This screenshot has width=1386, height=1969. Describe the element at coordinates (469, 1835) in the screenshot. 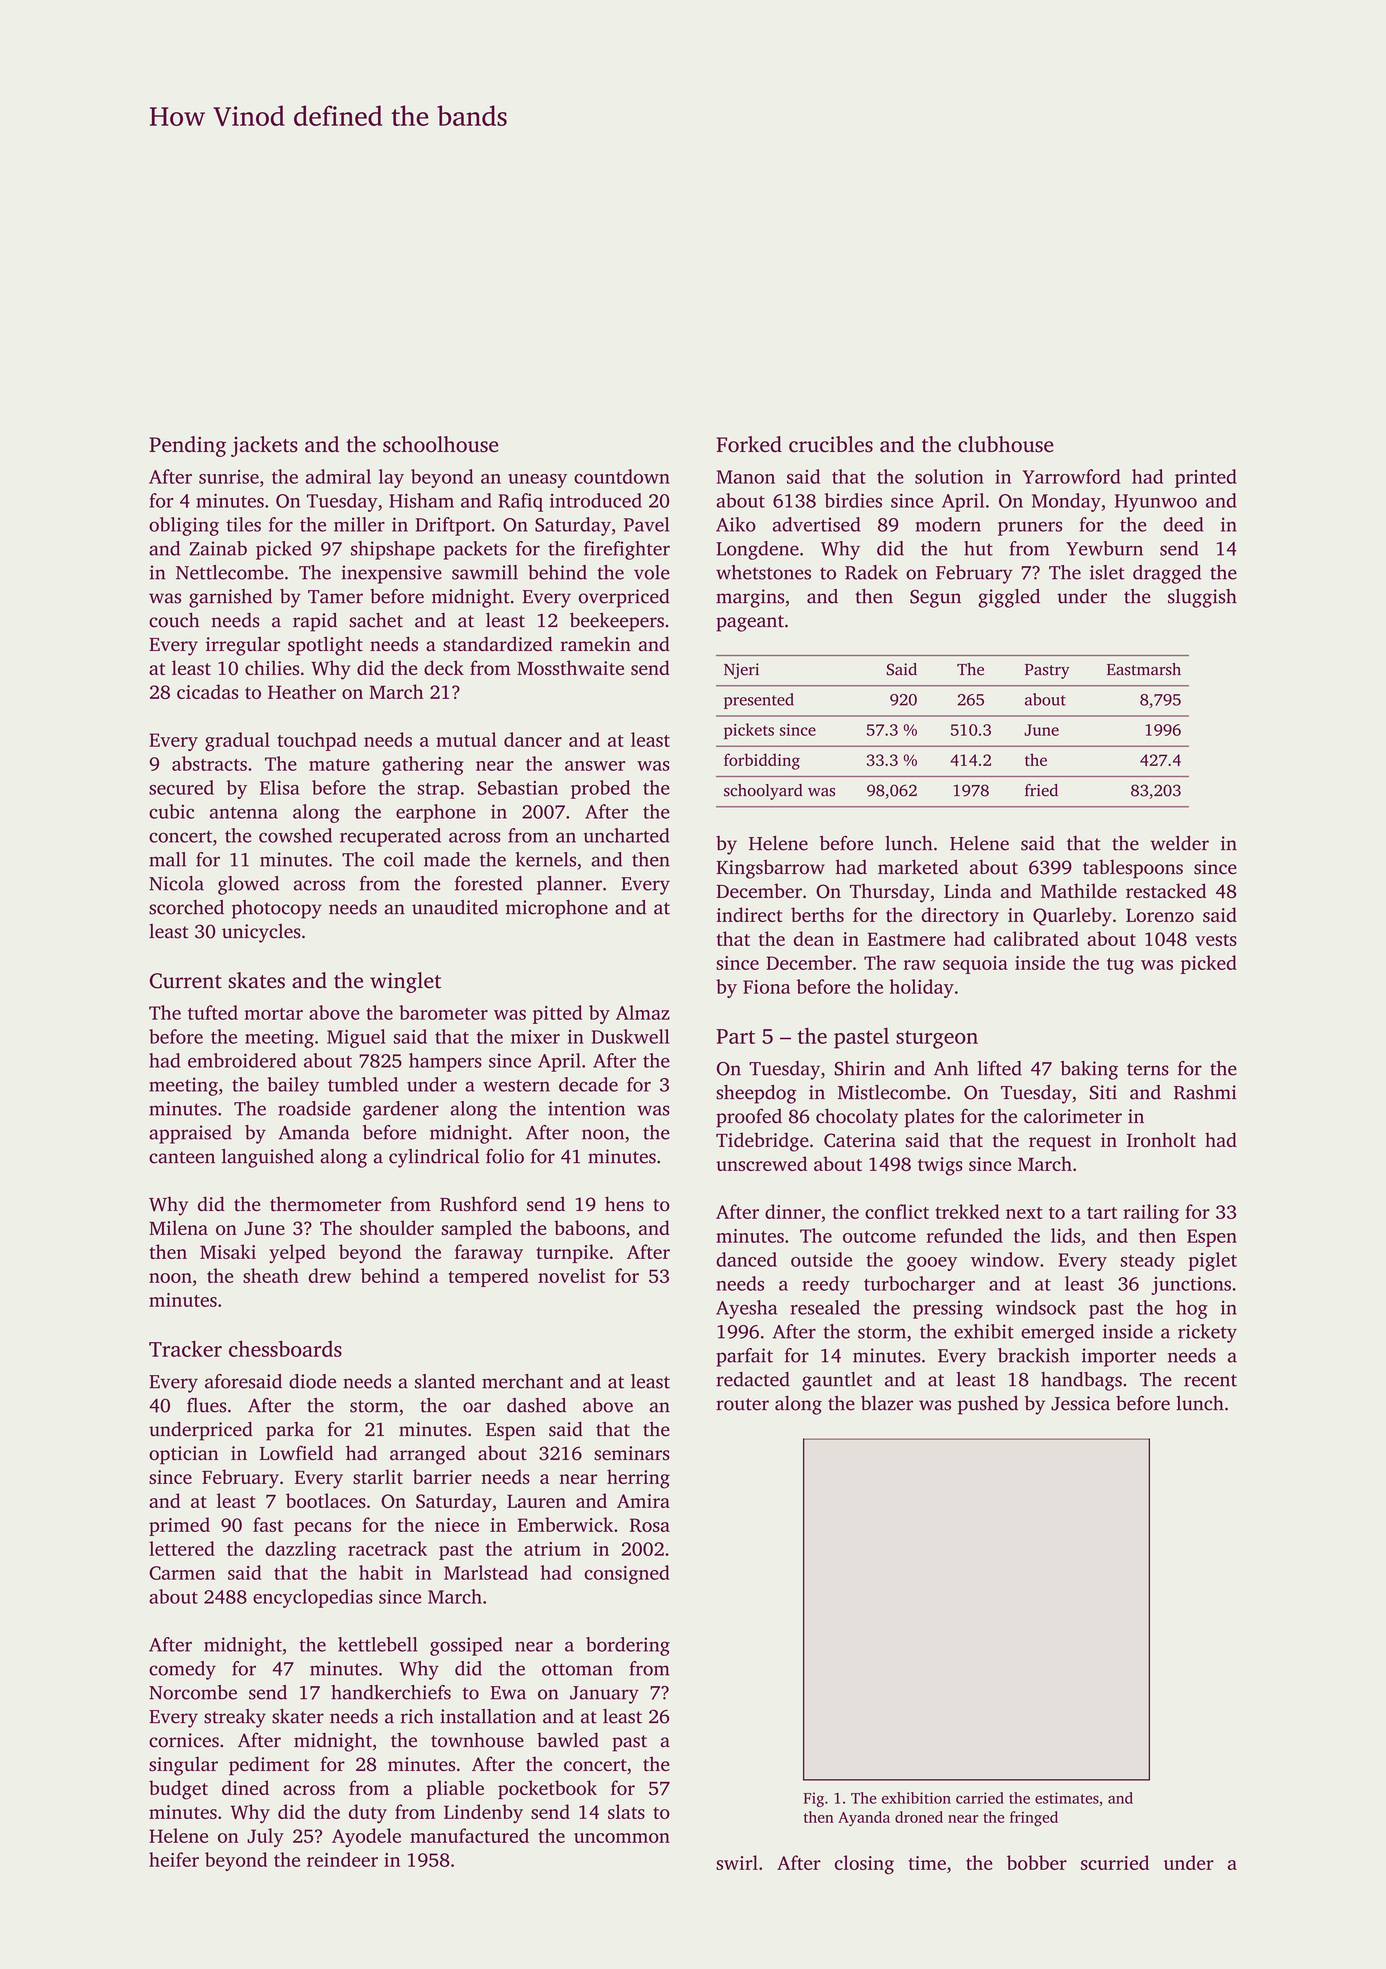

I see `manufactured` at that location.
